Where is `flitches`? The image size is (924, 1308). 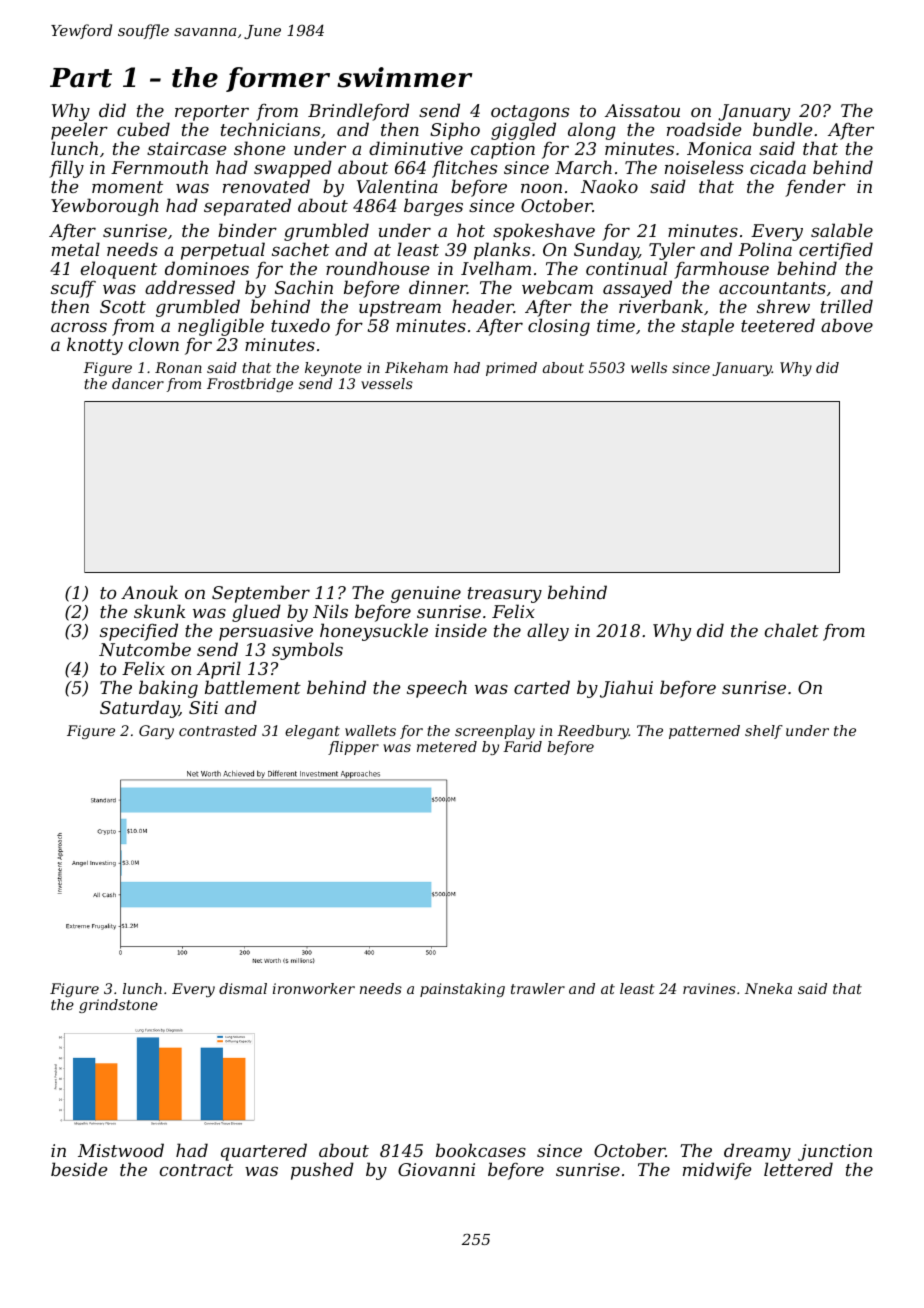 flitches is located at coordinates (464, 169).
